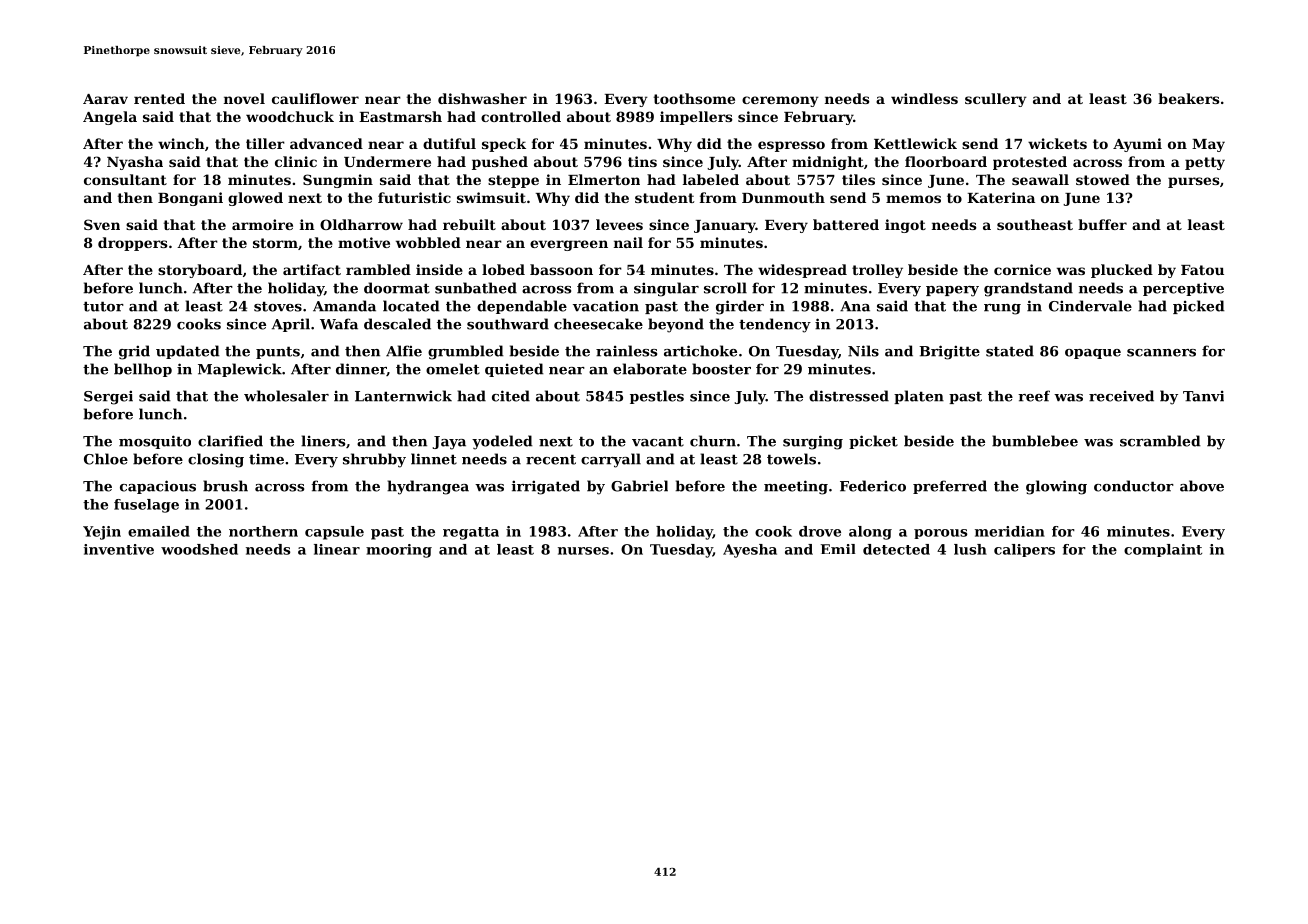 The image size is (1308, 924). Describe the element at coordinates (791, 459) in the image. I see `towels` at that location.
